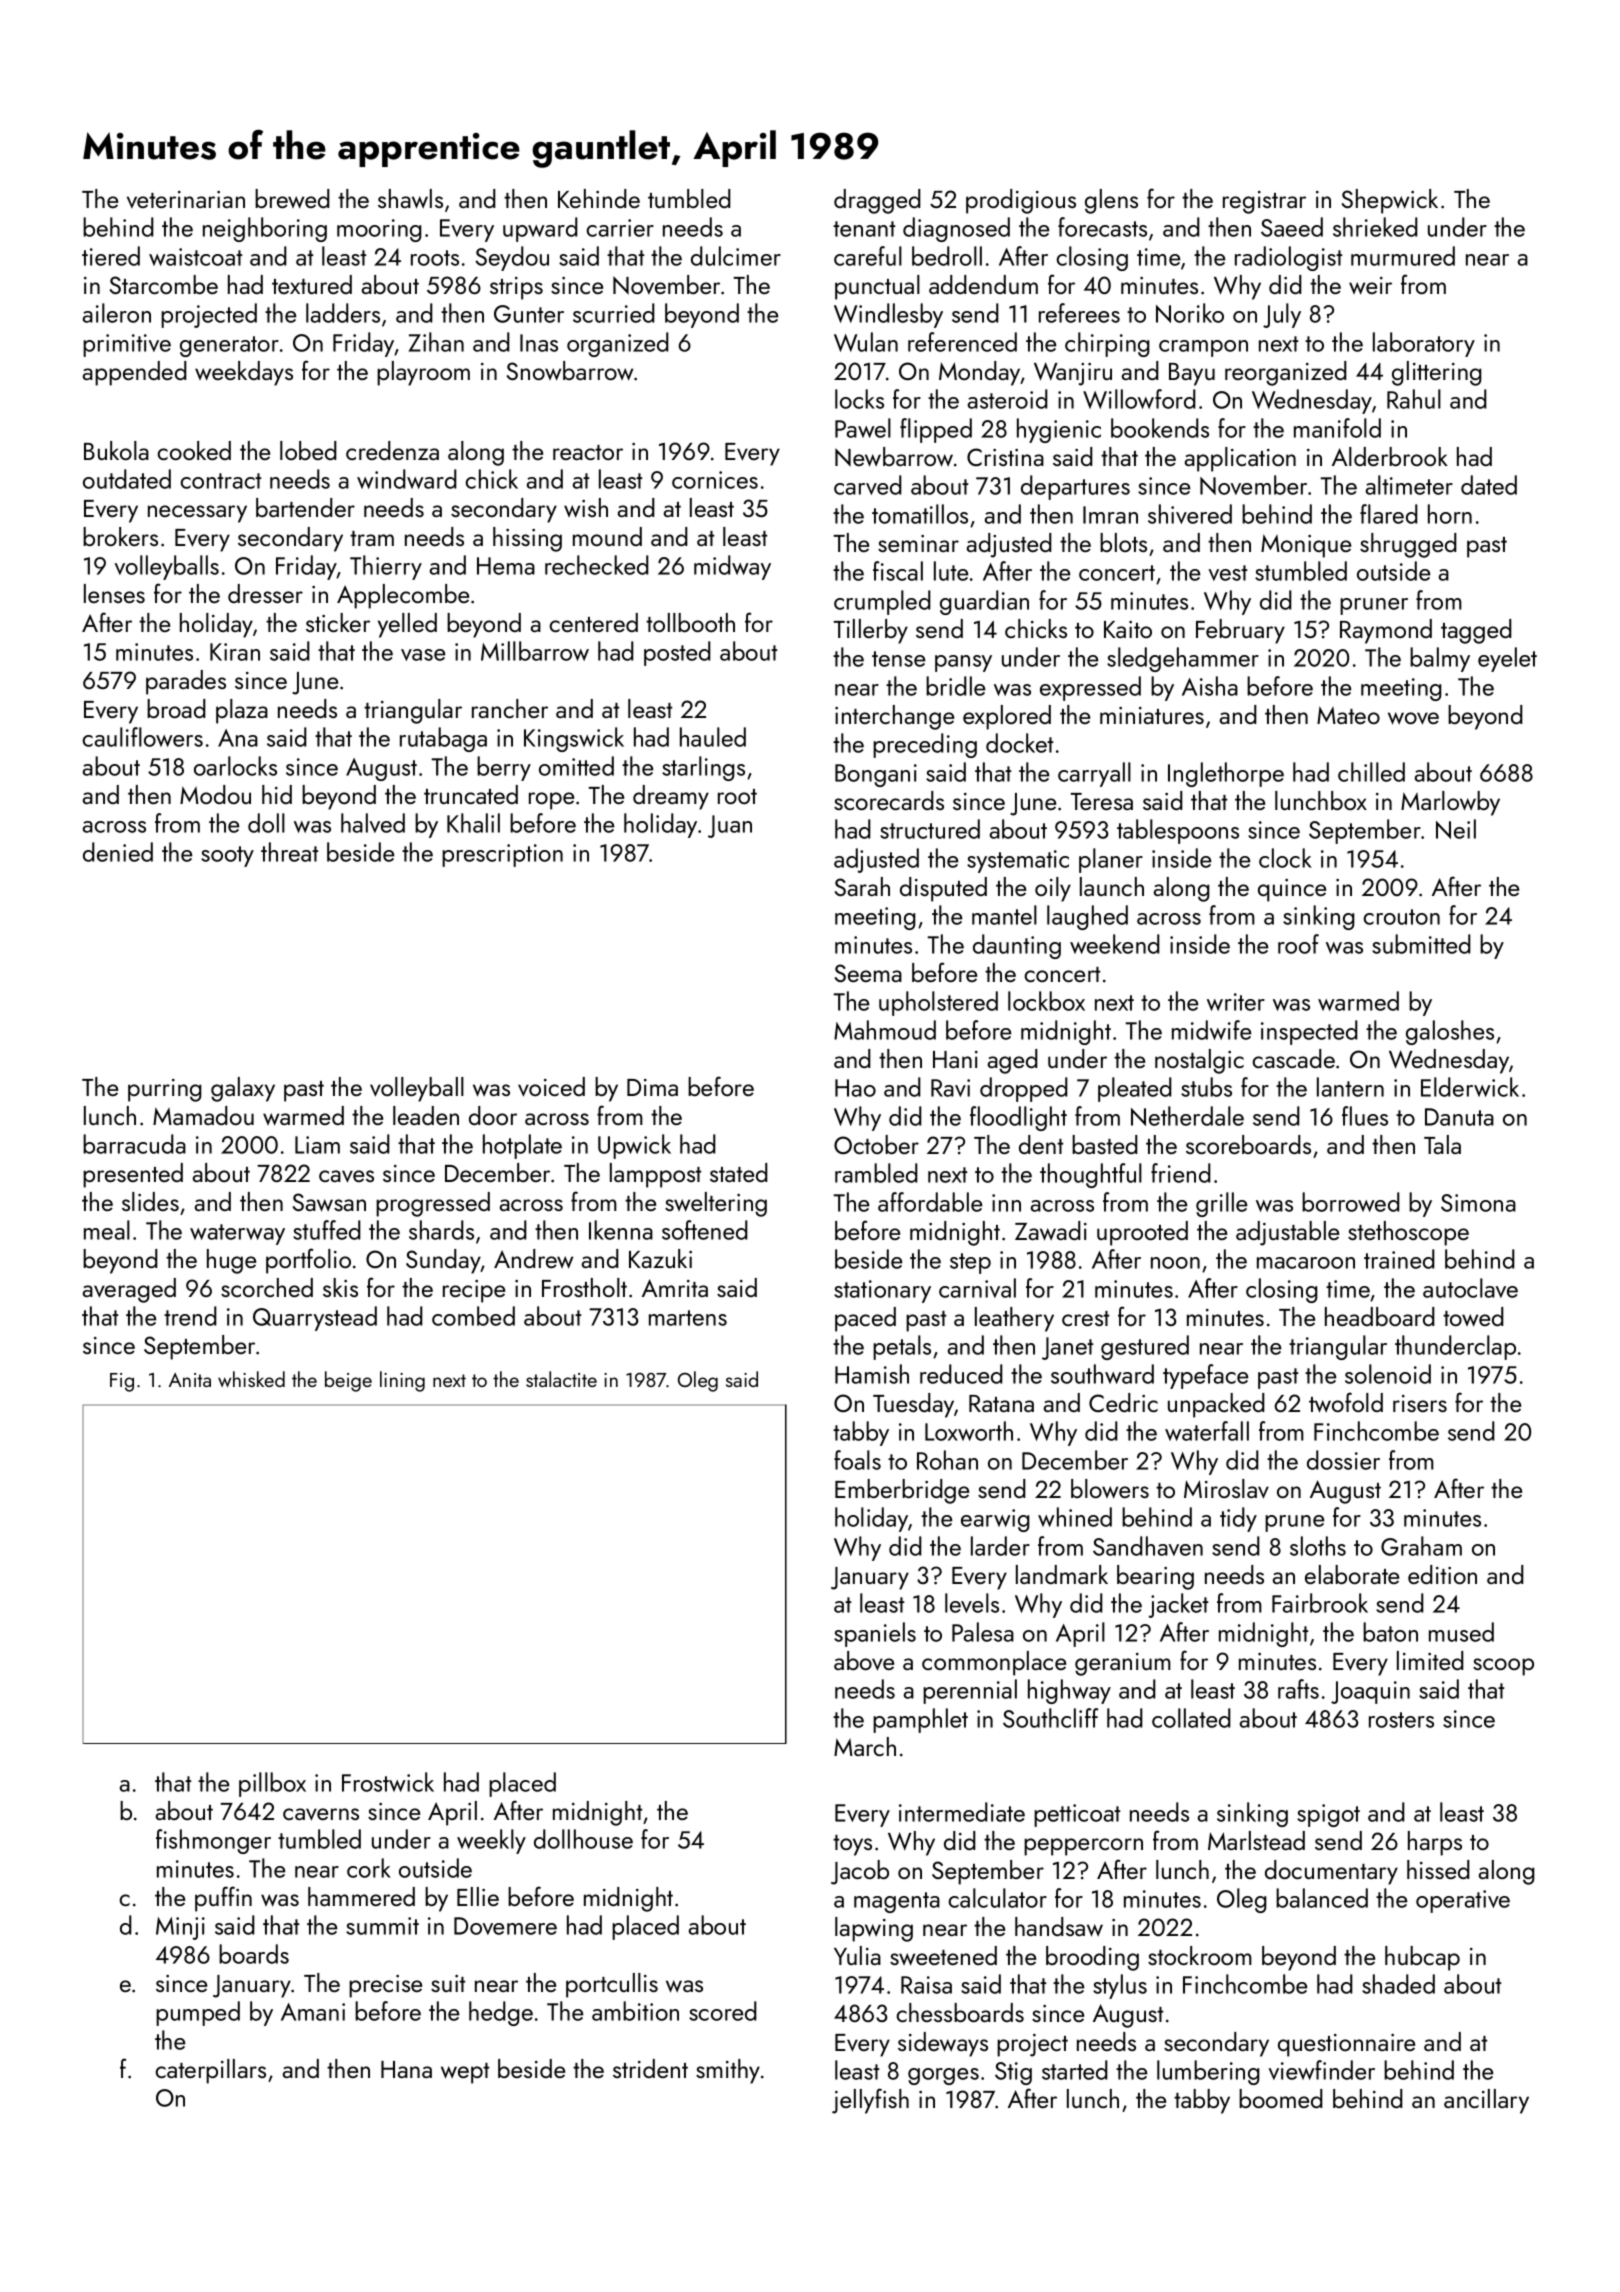 The height and width of the screenshot is (2292, 1620). Describe the element at coordinates (857, 1955) in the screenshot. I see `Yulia` at that location.
